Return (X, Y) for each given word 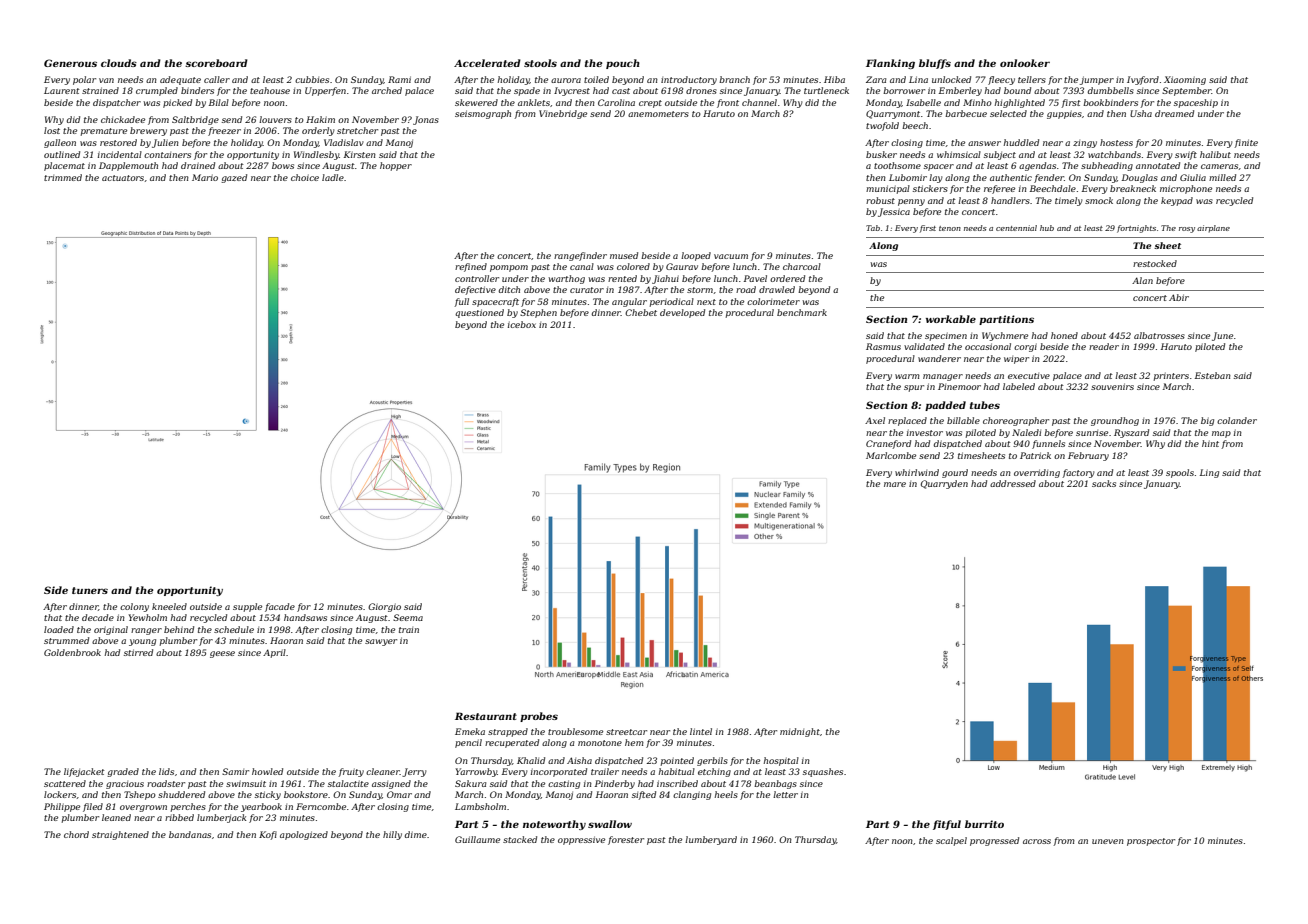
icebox (522, 324)
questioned (479, 313)
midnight (800, 732)
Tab (873, 228)
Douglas (1140, 178)
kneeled (169, 606)
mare (895, 484)
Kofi (268, 835)
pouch (623, 64)
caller (217, 79)
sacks (1104, 483)
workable (951, 319)
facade (280, 607)
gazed (234, 178)
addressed (1013, 483)
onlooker (1025, 63)
